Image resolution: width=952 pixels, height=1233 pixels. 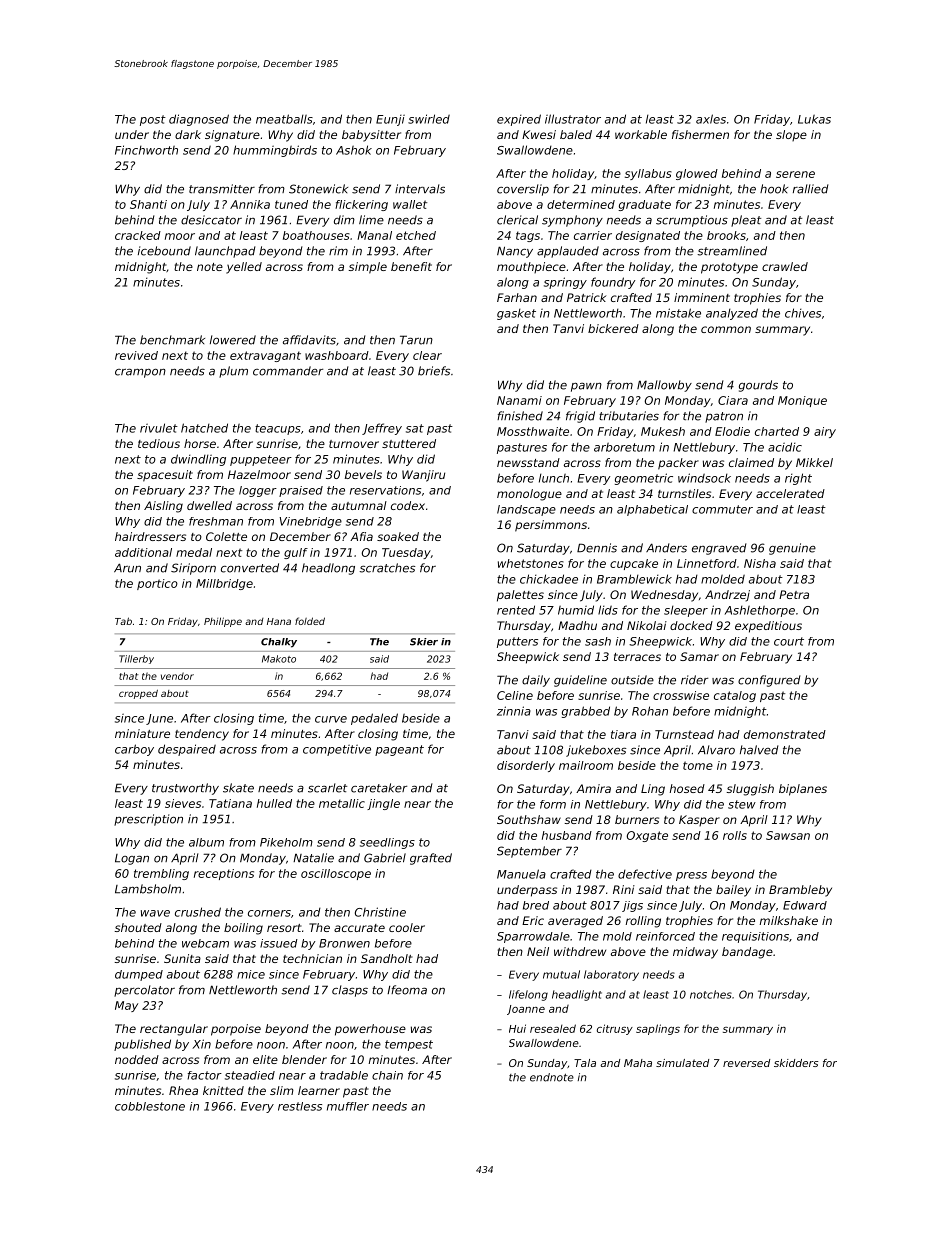 I want to click on airy, so click(x=825, y=432).
